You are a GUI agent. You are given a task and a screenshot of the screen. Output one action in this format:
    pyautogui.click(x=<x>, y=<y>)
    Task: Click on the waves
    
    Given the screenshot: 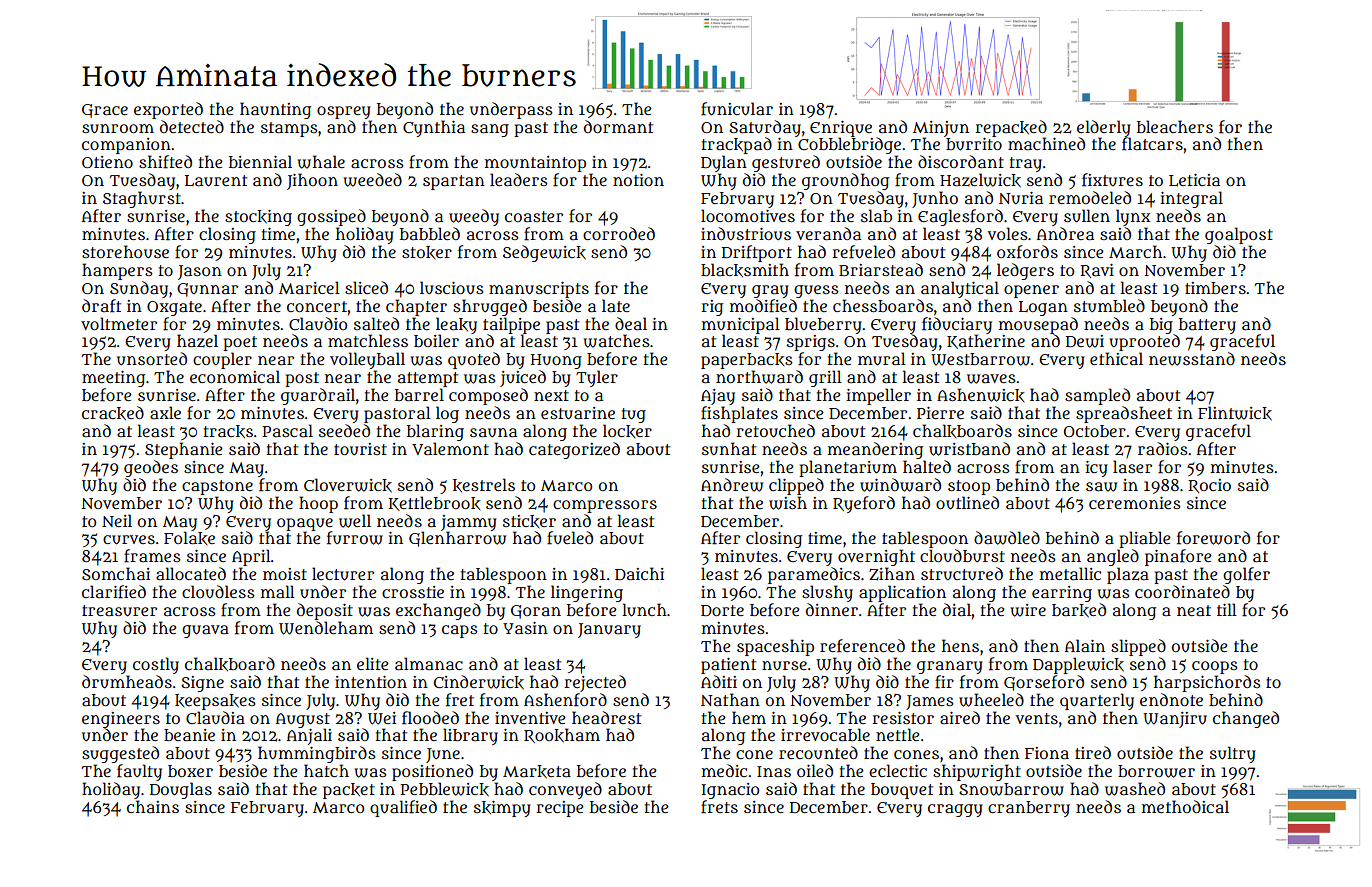 What is the action you would take?
    pyautogui.click(x=991, y=379)
